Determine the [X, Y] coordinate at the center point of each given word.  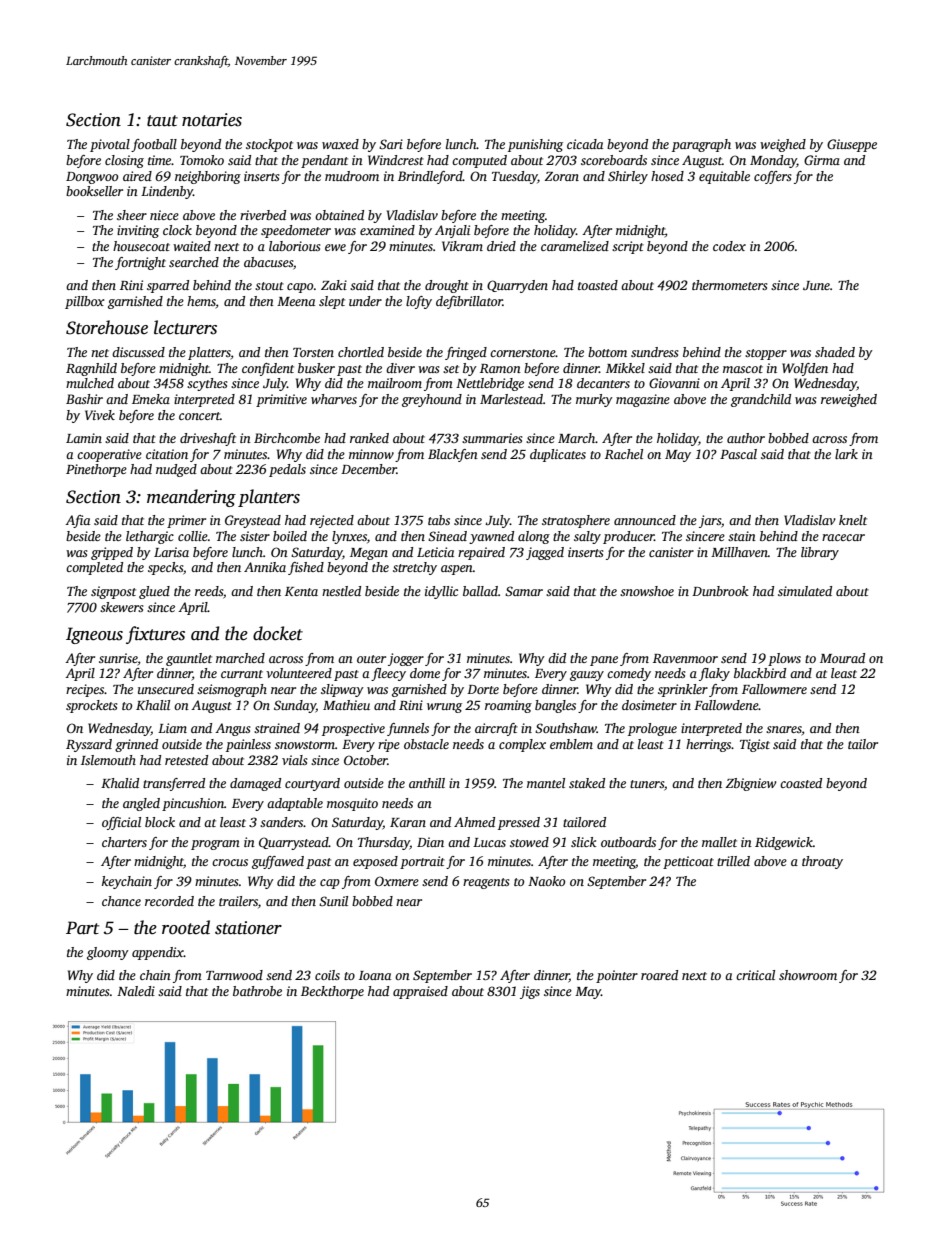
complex [522, 745]
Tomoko [202, 160]
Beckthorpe [332, 992]
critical [755, 975]
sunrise [118, 658]
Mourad [842, 658]
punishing [535, 145]
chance [121, 901]
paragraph [701, 145]
